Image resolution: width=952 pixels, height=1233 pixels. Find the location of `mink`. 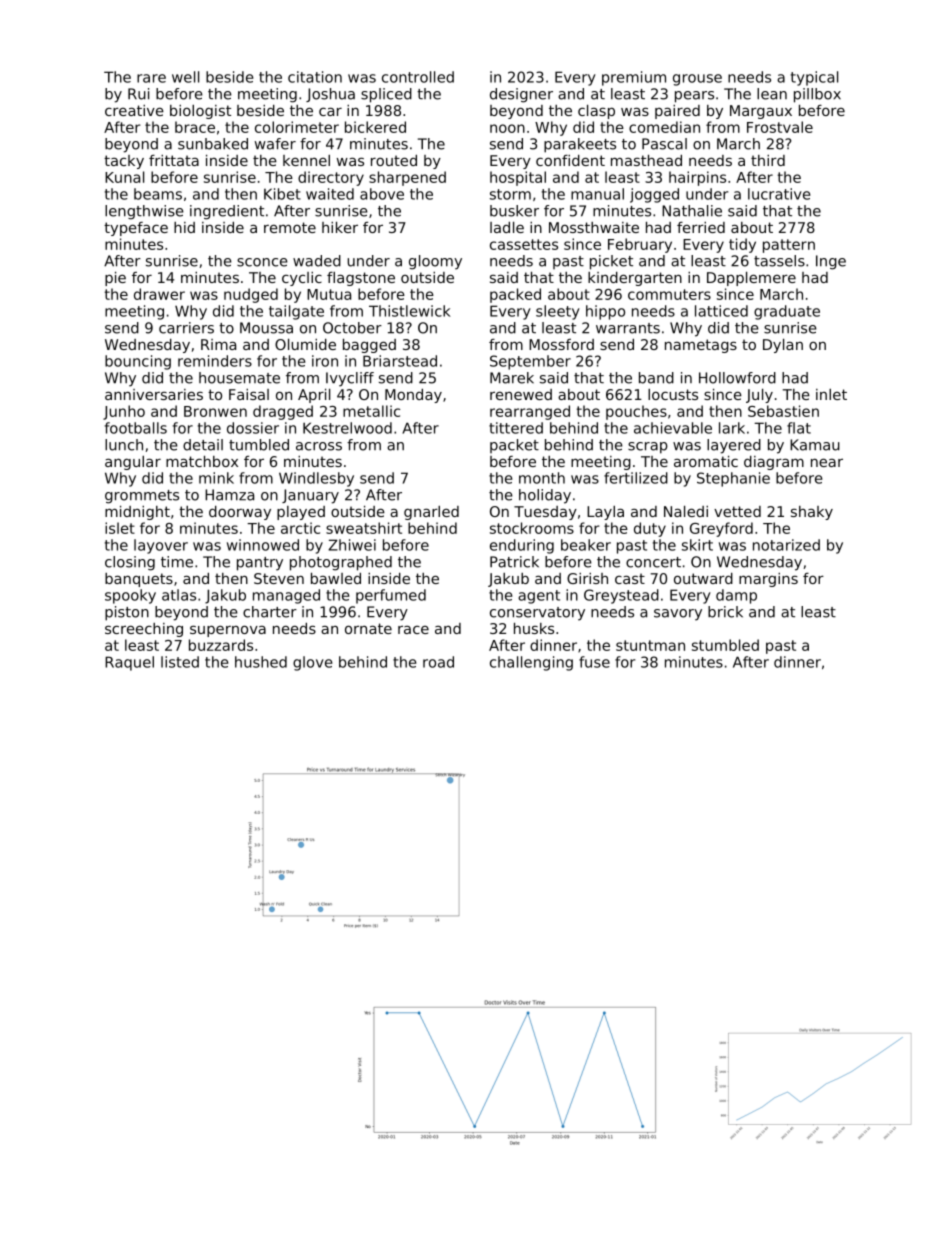

mink is located at coordinates (216, 478).
